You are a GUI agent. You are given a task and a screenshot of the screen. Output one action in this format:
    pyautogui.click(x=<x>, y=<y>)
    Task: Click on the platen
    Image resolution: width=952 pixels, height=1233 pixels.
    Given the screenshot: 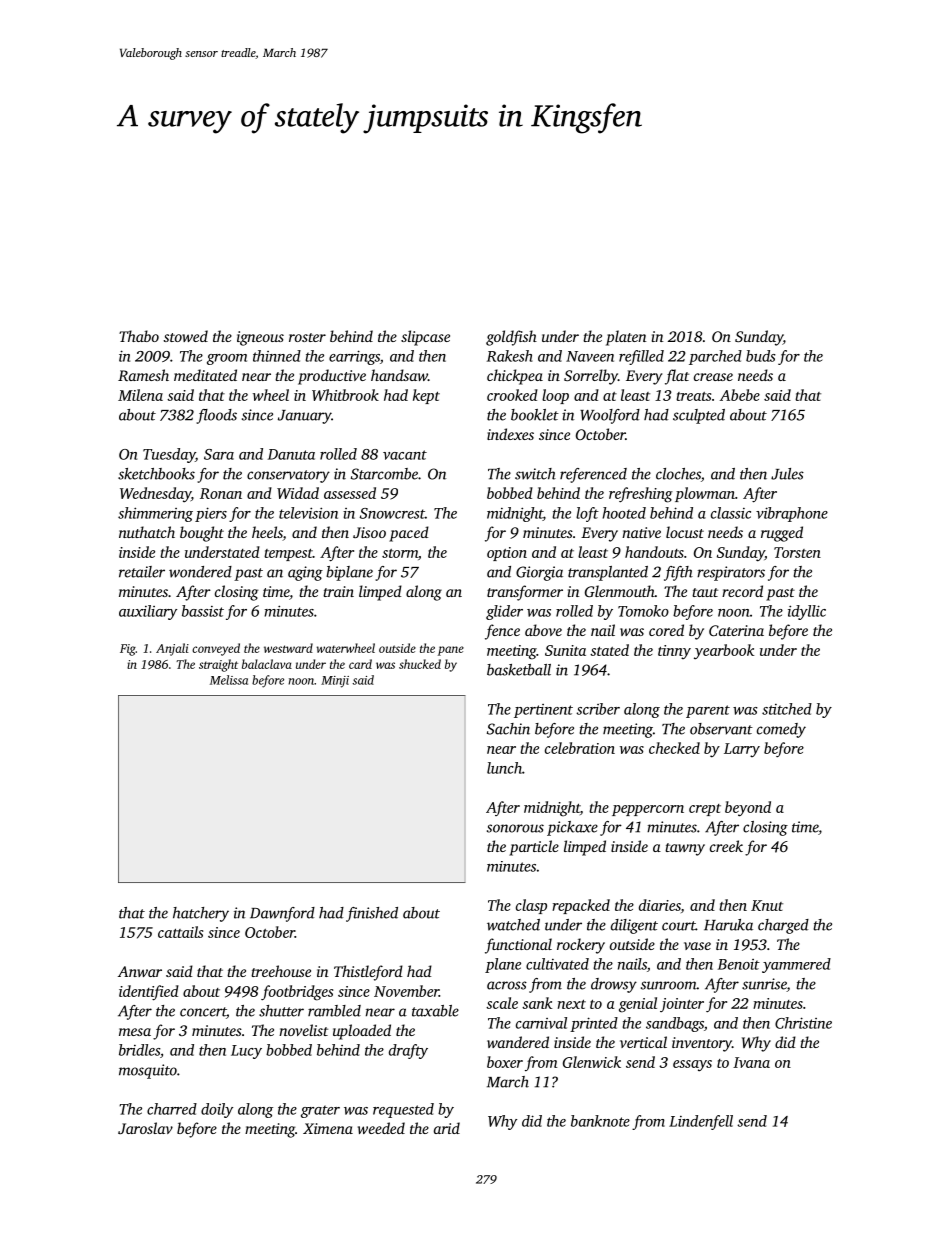 What is the action you would take?
    pyautogui.click(x=626, y=338)
